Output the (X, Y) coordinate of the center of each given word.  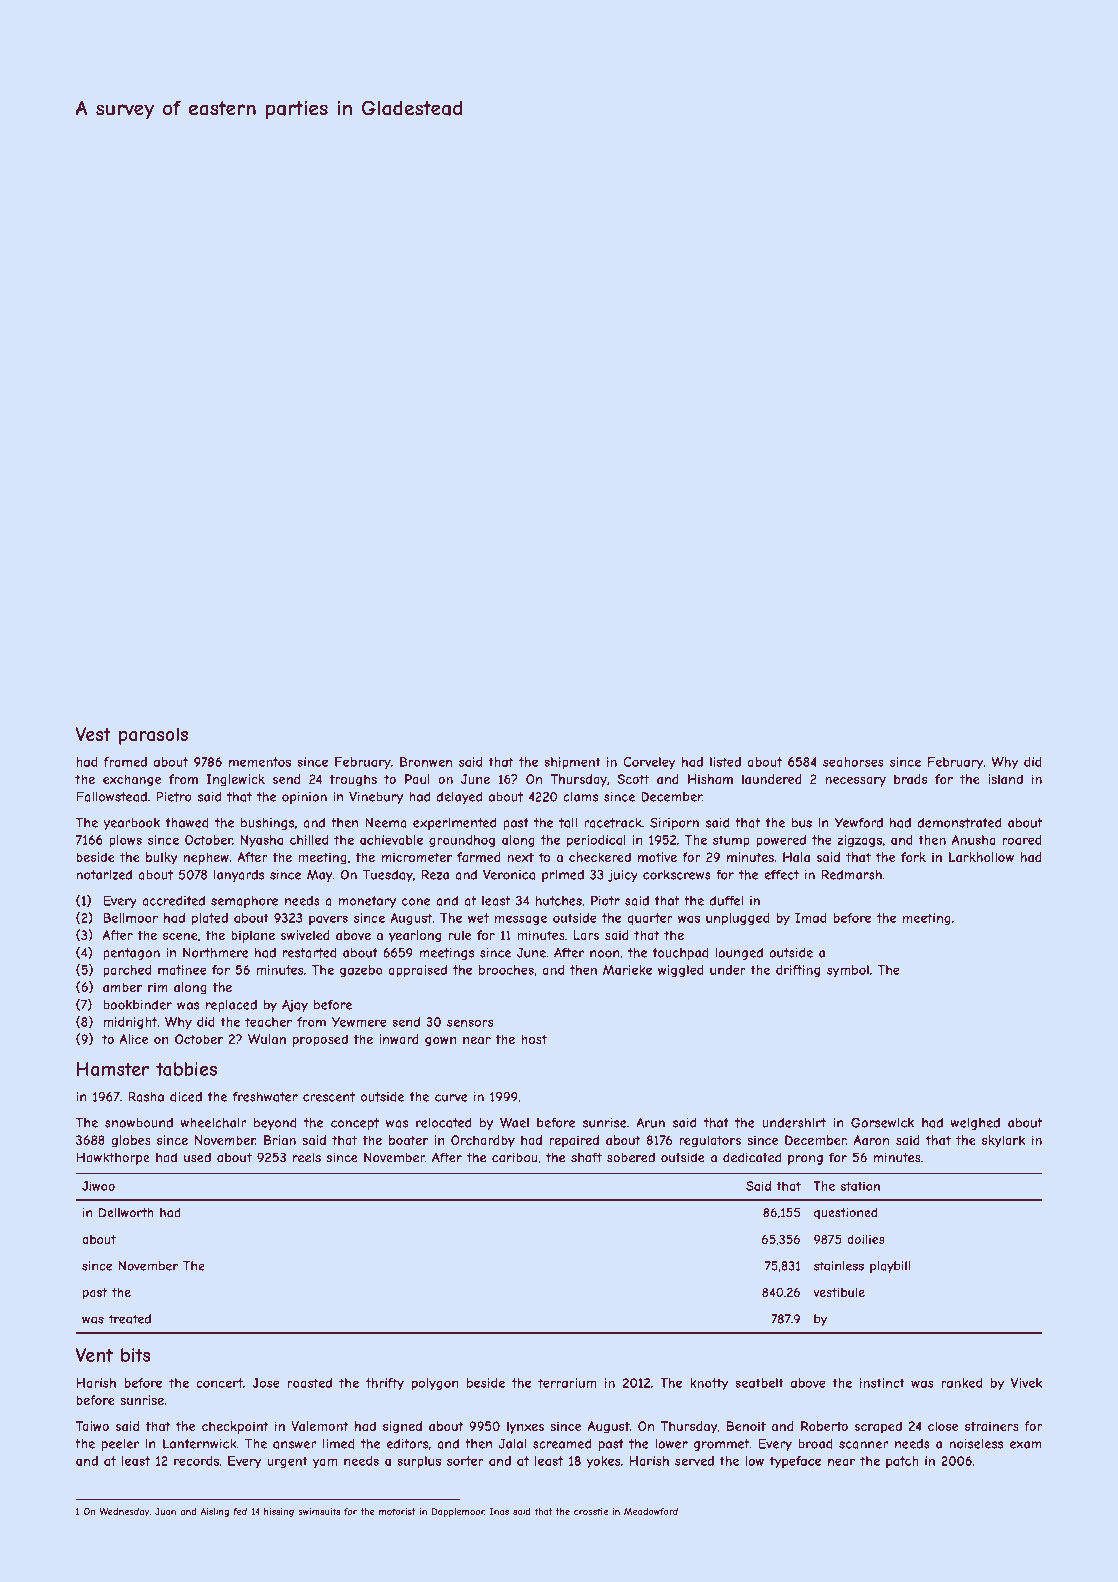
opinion (304, 798)
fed (240, 1511)
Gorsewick (882, 1122)
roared (1022, 840)
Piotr (605, 900)
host (534, 1039)
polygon (435, 1384)
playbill (890, 1267)
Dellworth (126, 1213)
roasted (310, 1383)
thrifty (385, 1384)
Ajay (295, 1005)
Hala (796, 857)
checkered (600, 857)
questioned (845, 1214)
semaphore (244, 902)
